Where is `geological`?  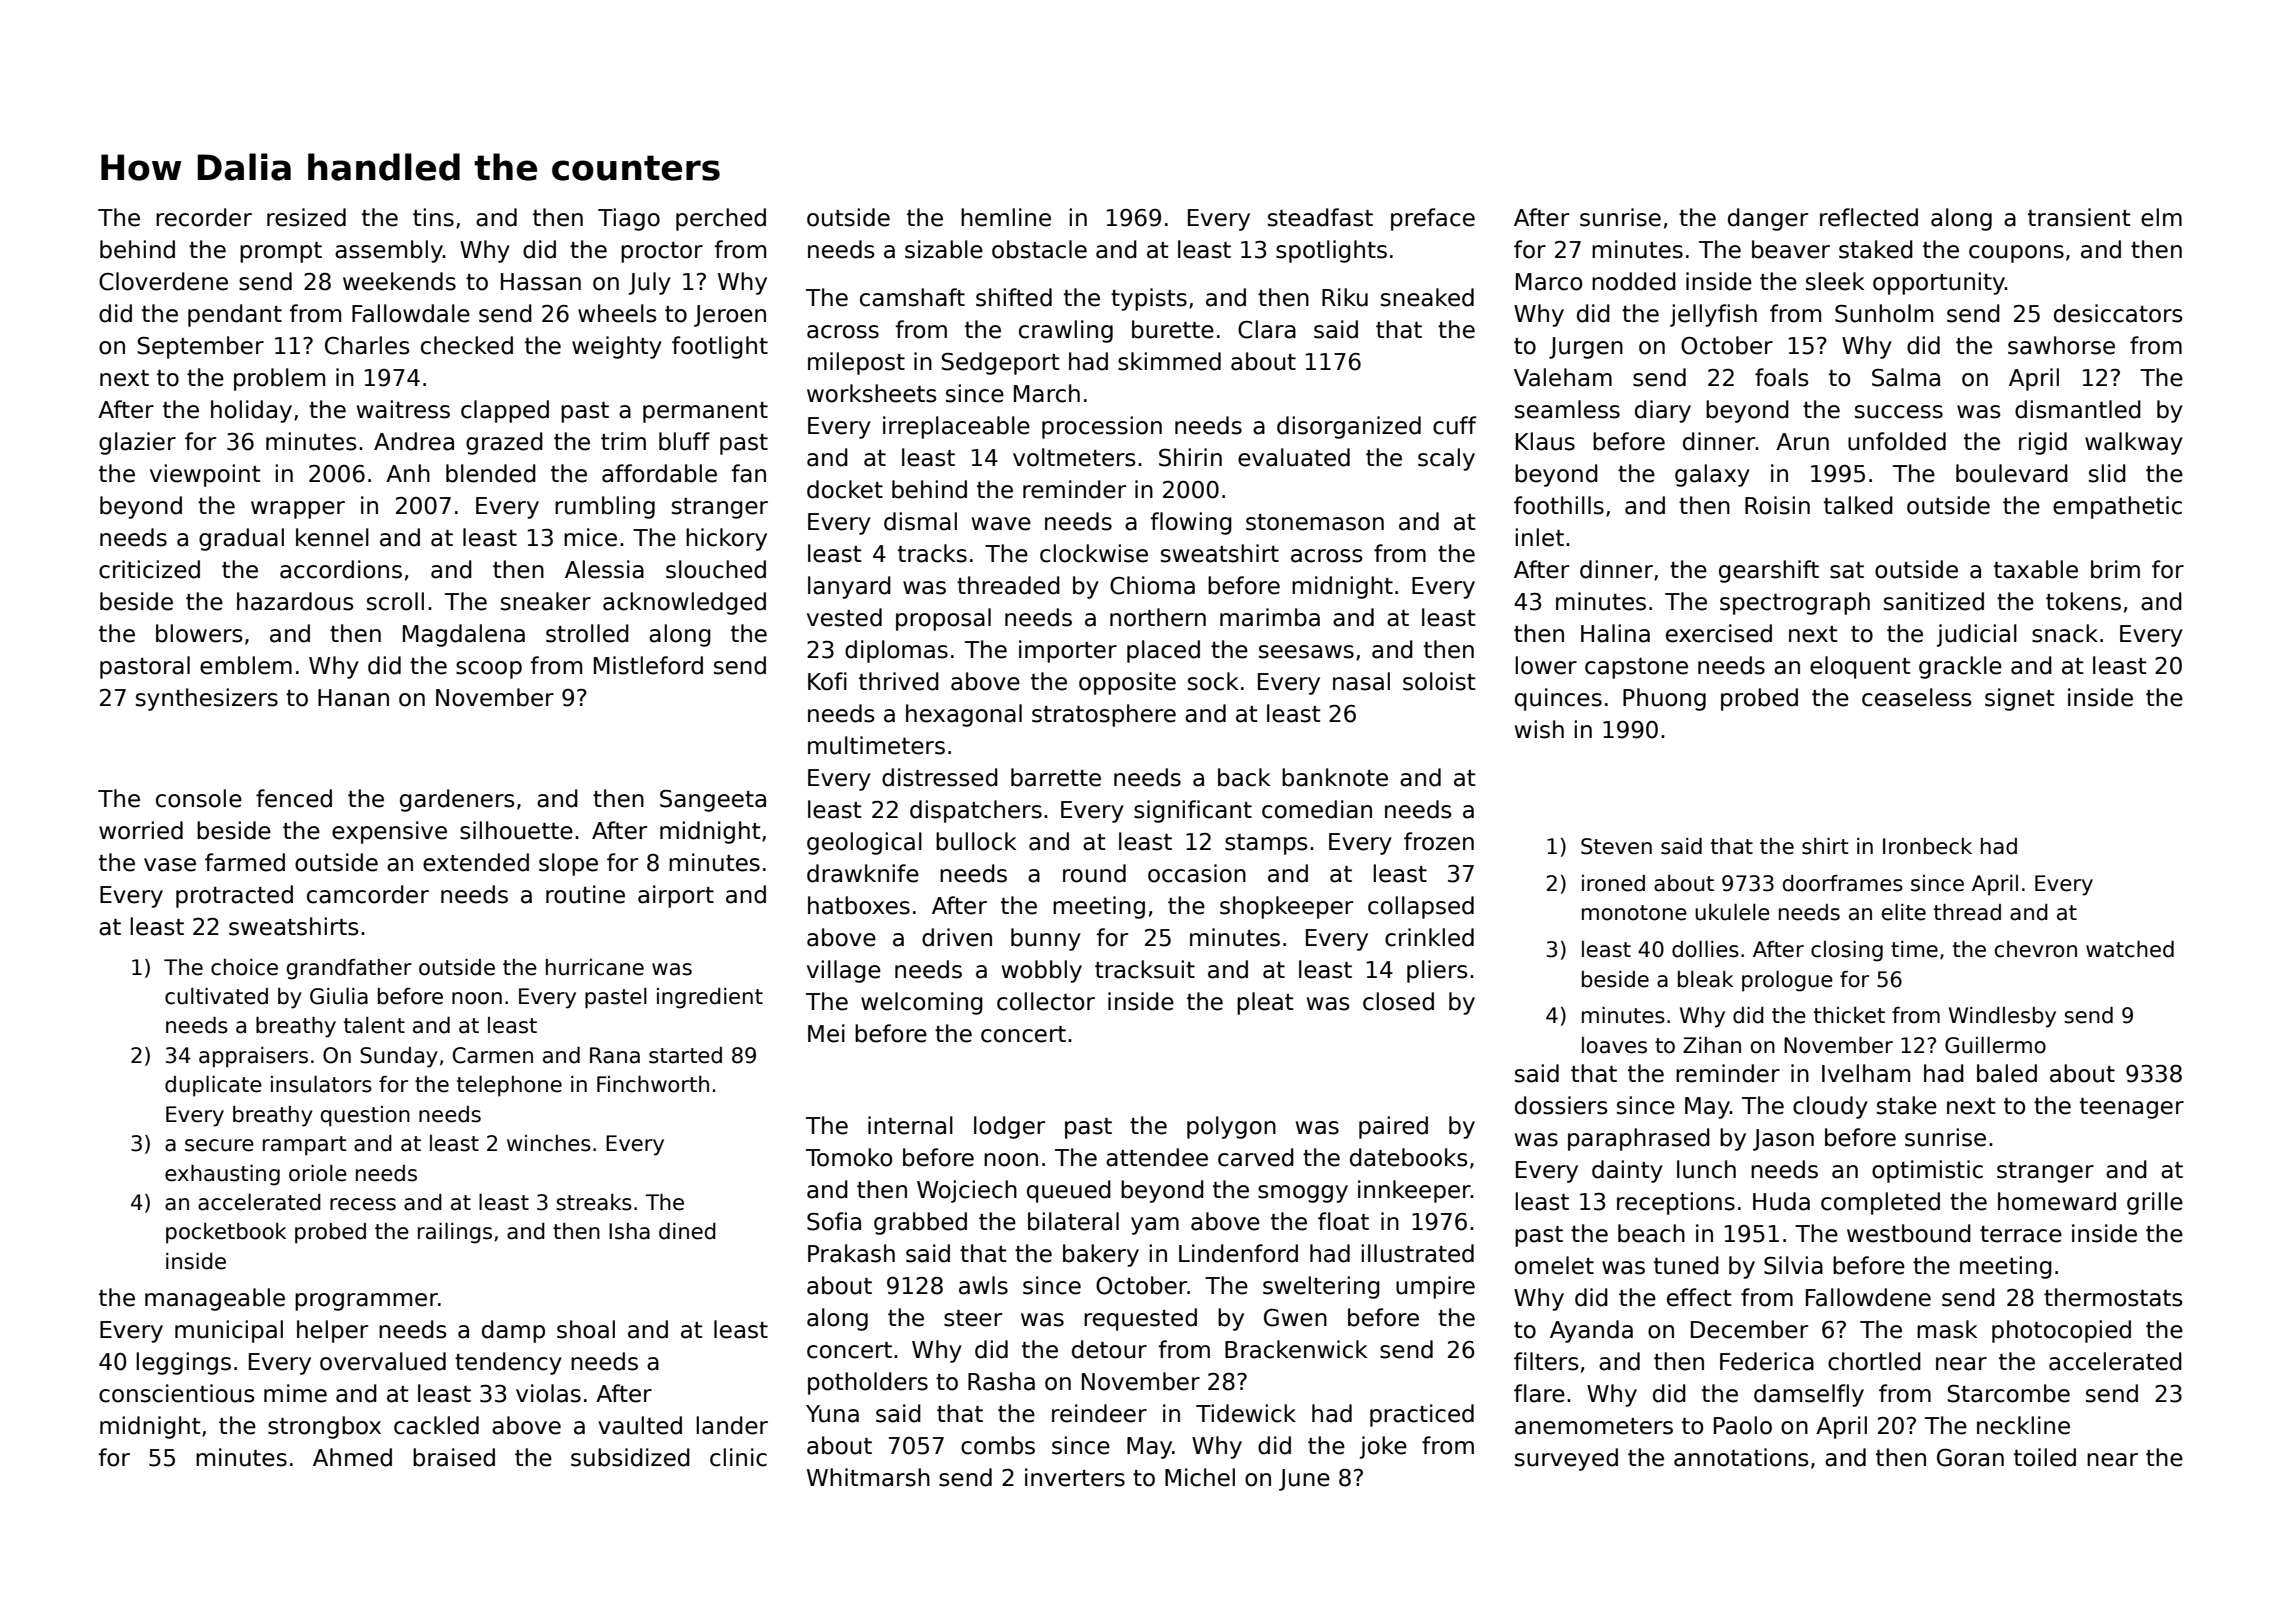
geological is located at coordinates (864, 843).
